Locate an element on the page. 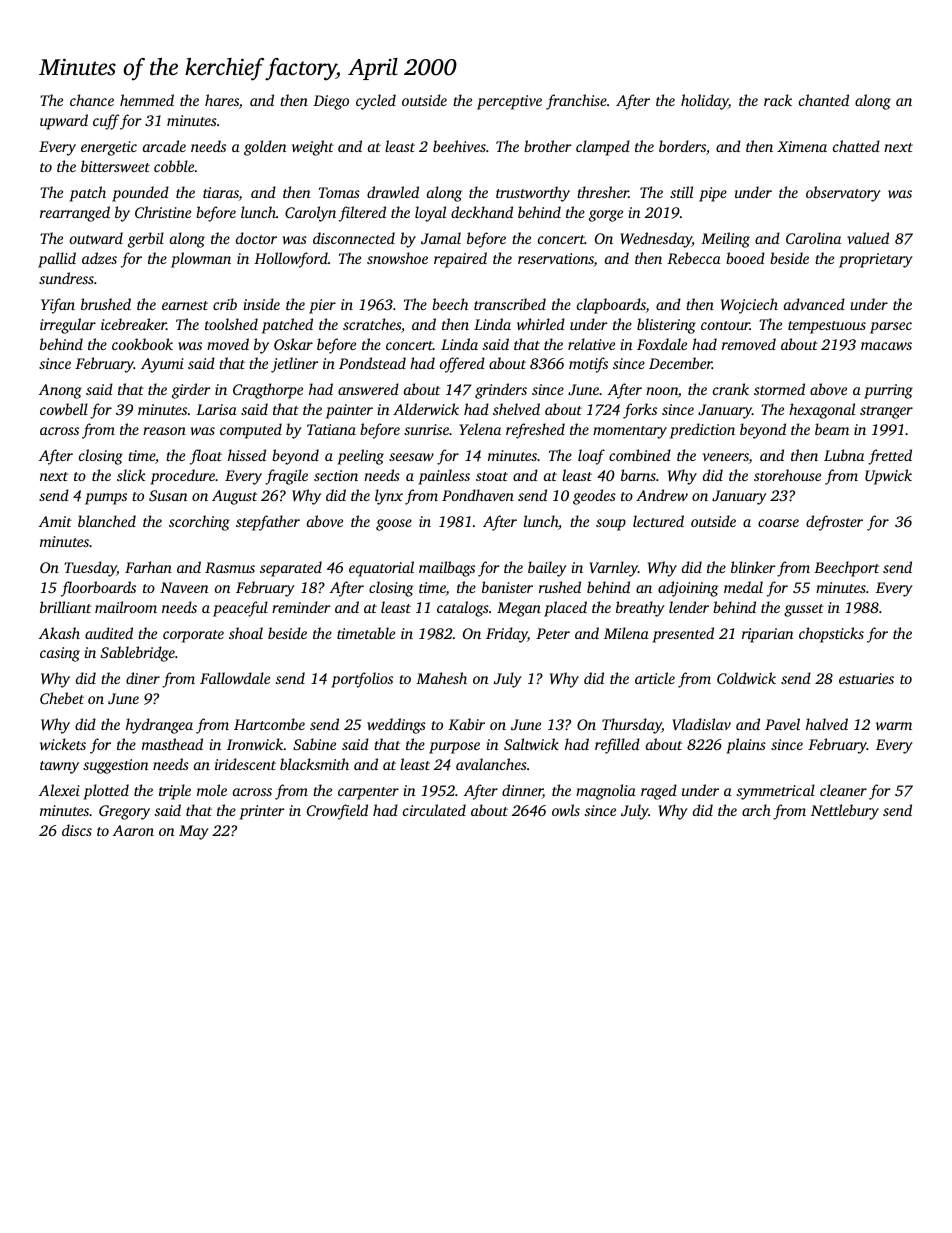 The width and height of the document is (952, 1233). cycled is located at coordinates (376, 102).
